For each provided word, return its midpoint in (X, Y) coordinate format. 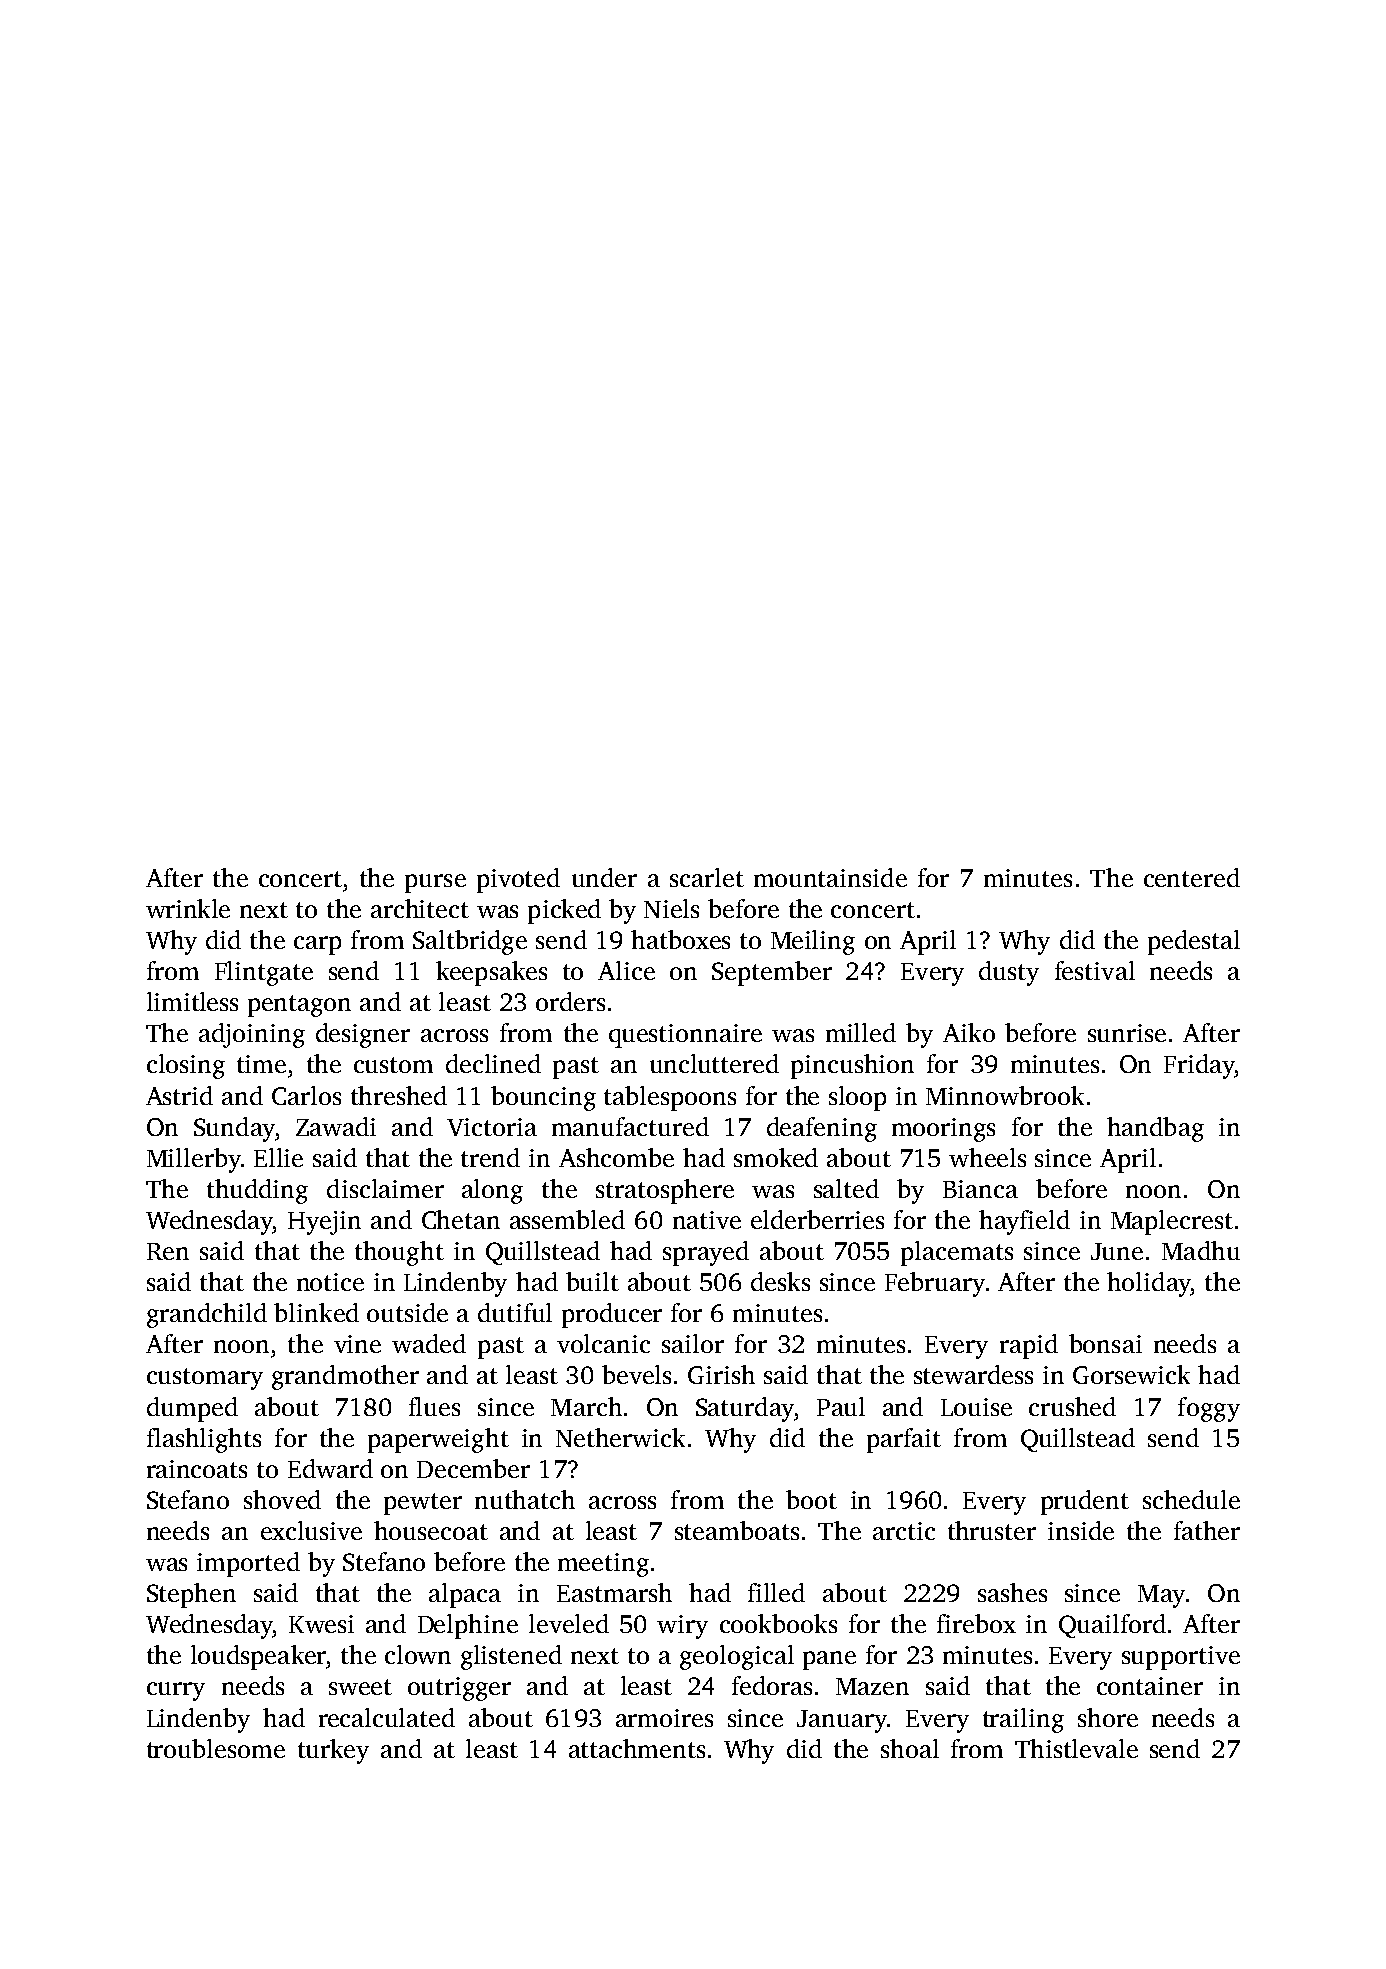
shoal (910, 1748)
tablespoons (670, 1098)
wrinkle (188, 908)
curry (176, 1691)
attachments (637, 1748)
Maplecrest (1172, 1222)
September (772, 973)
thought (399, 1253)
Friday (1199, 1066)
